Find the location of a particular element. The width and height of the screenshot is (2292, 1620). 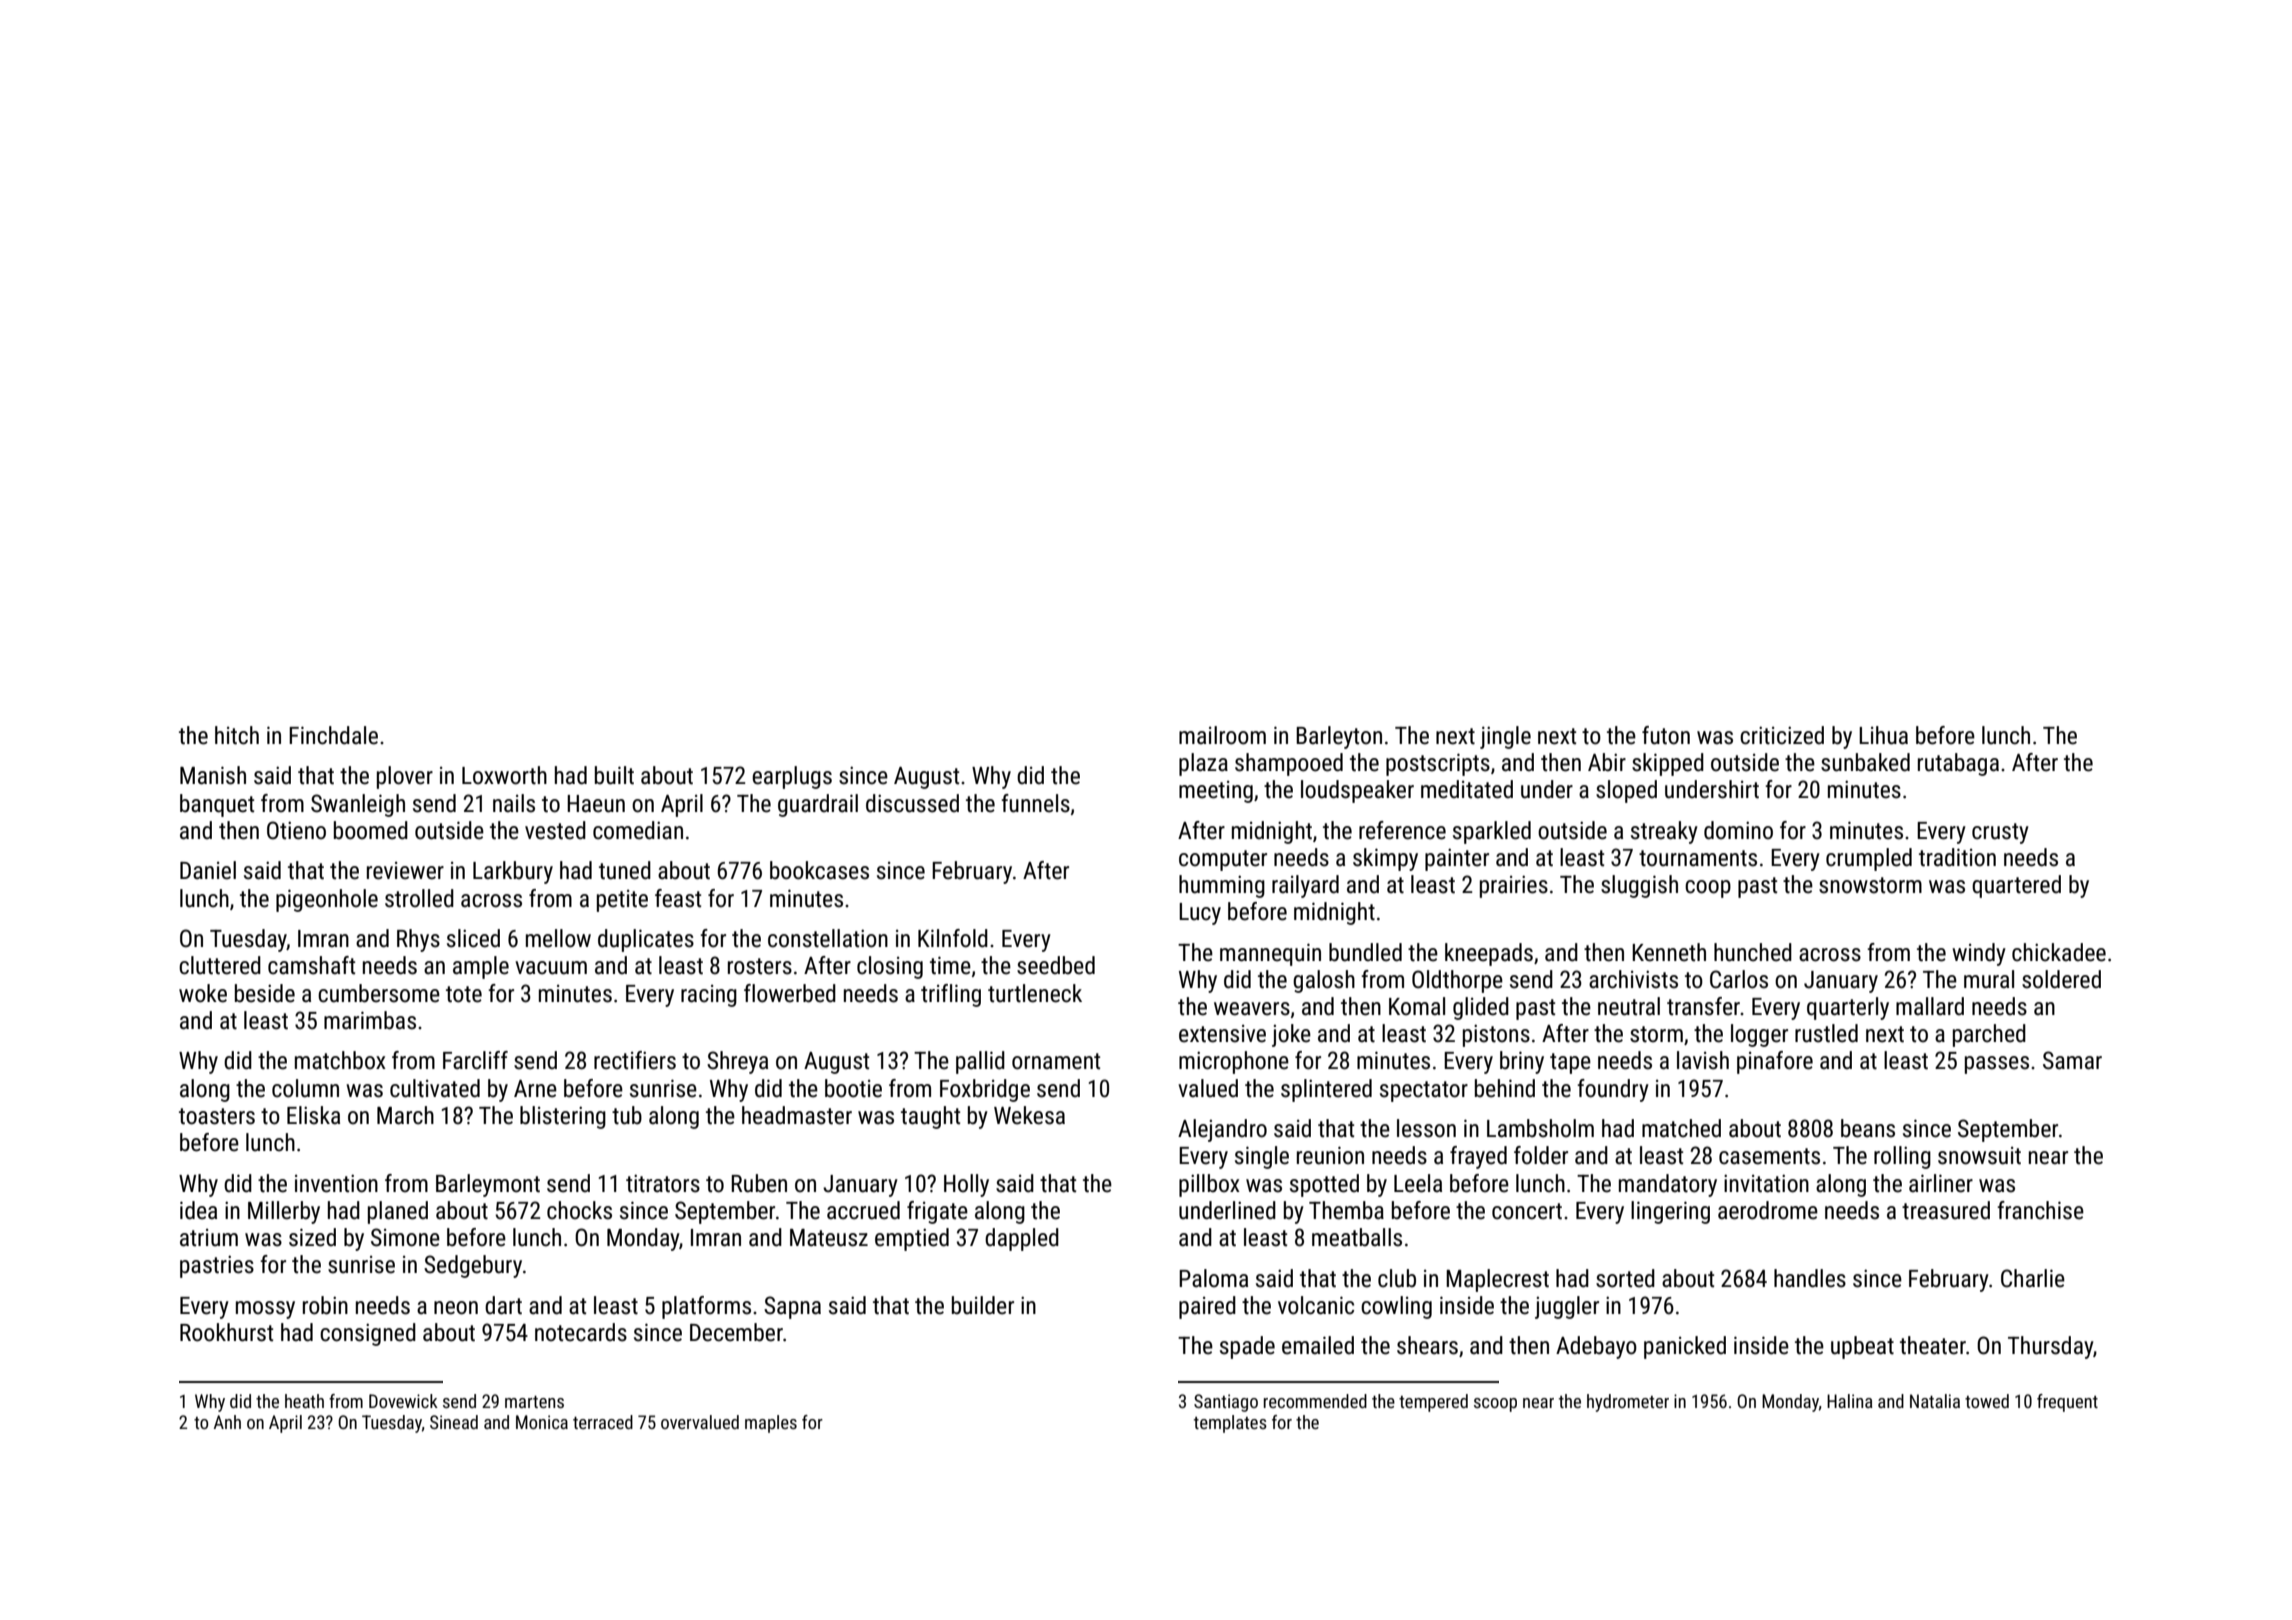

March is located at coordinates (405, 1115).
